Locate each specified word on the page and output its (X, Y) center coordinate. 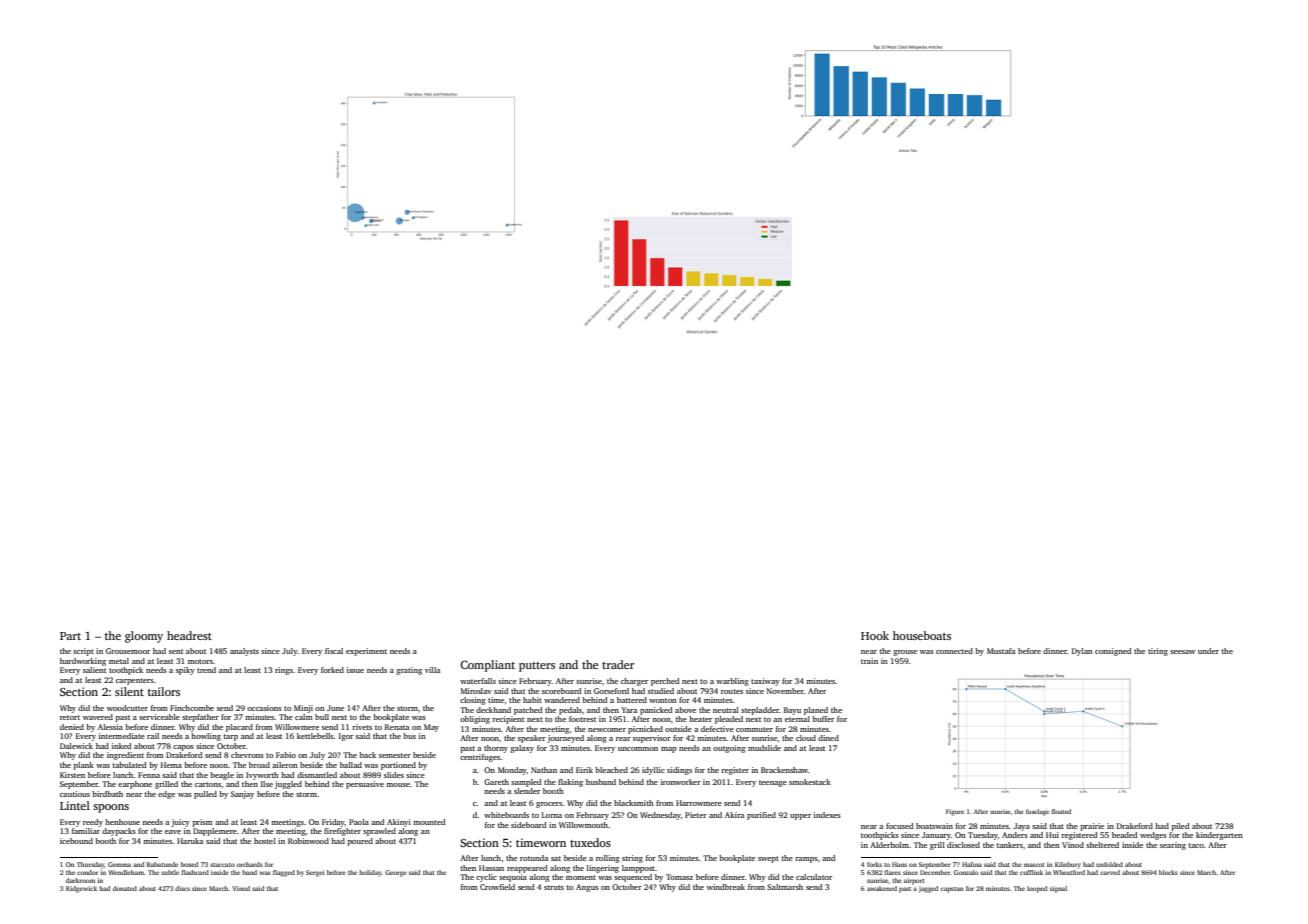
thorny (496, 749)
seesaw (1182, 652)
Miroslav (476, 691)
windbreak (726, 887)
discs (182, 888)
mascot (1034, 865)
